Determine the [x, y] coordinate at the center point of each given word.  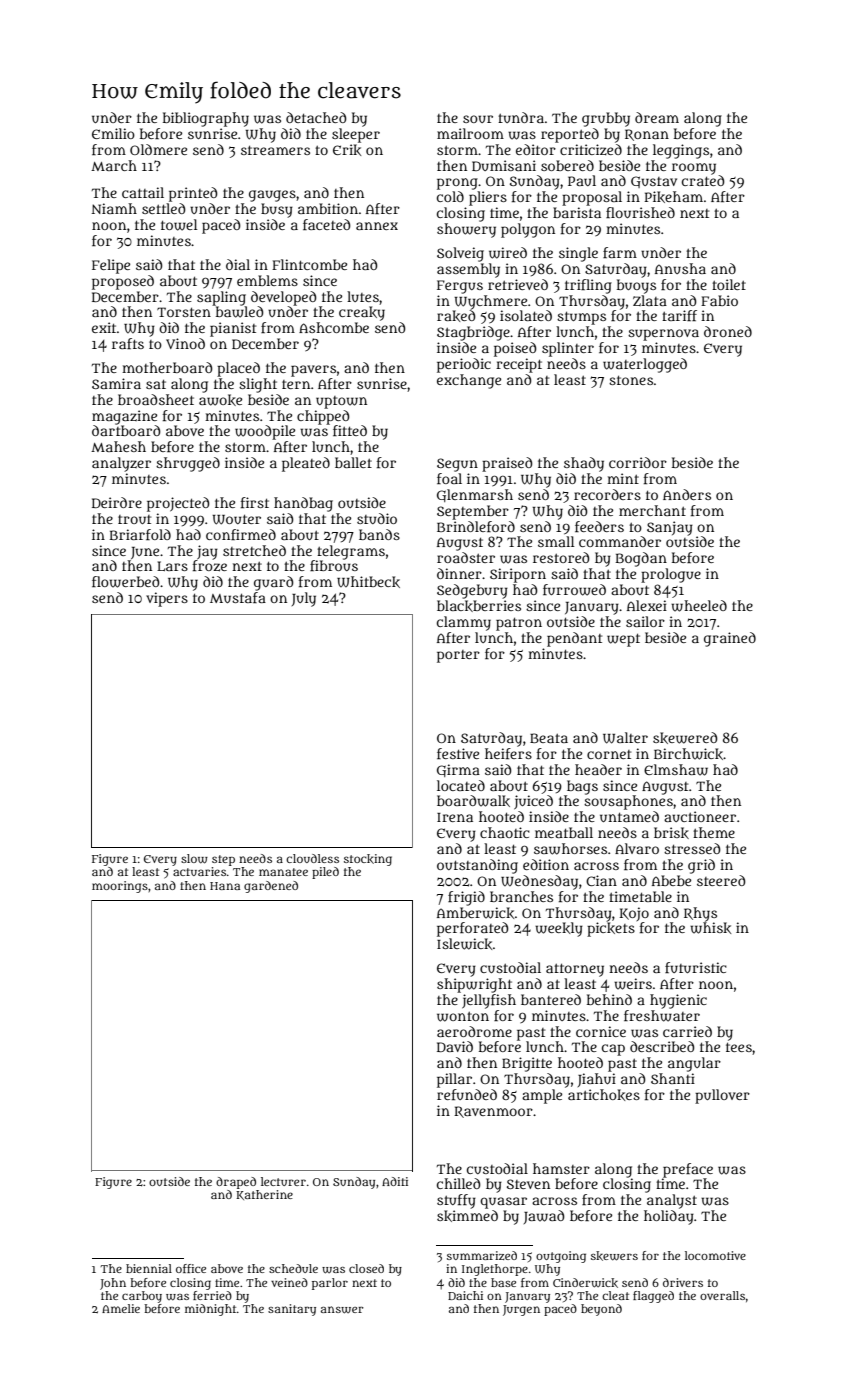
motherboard [167, 367]
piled [325, 873]
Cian [601, 880]
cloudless [312, 858]
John [113, 1284]
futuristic [696, 967]
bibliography [206, 119]
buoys [636, 286]
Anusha [680, 268]
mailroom [470, 133]
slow [194, 859]
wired [508, 253]
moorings [120, 887]
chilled [459, 1183]
